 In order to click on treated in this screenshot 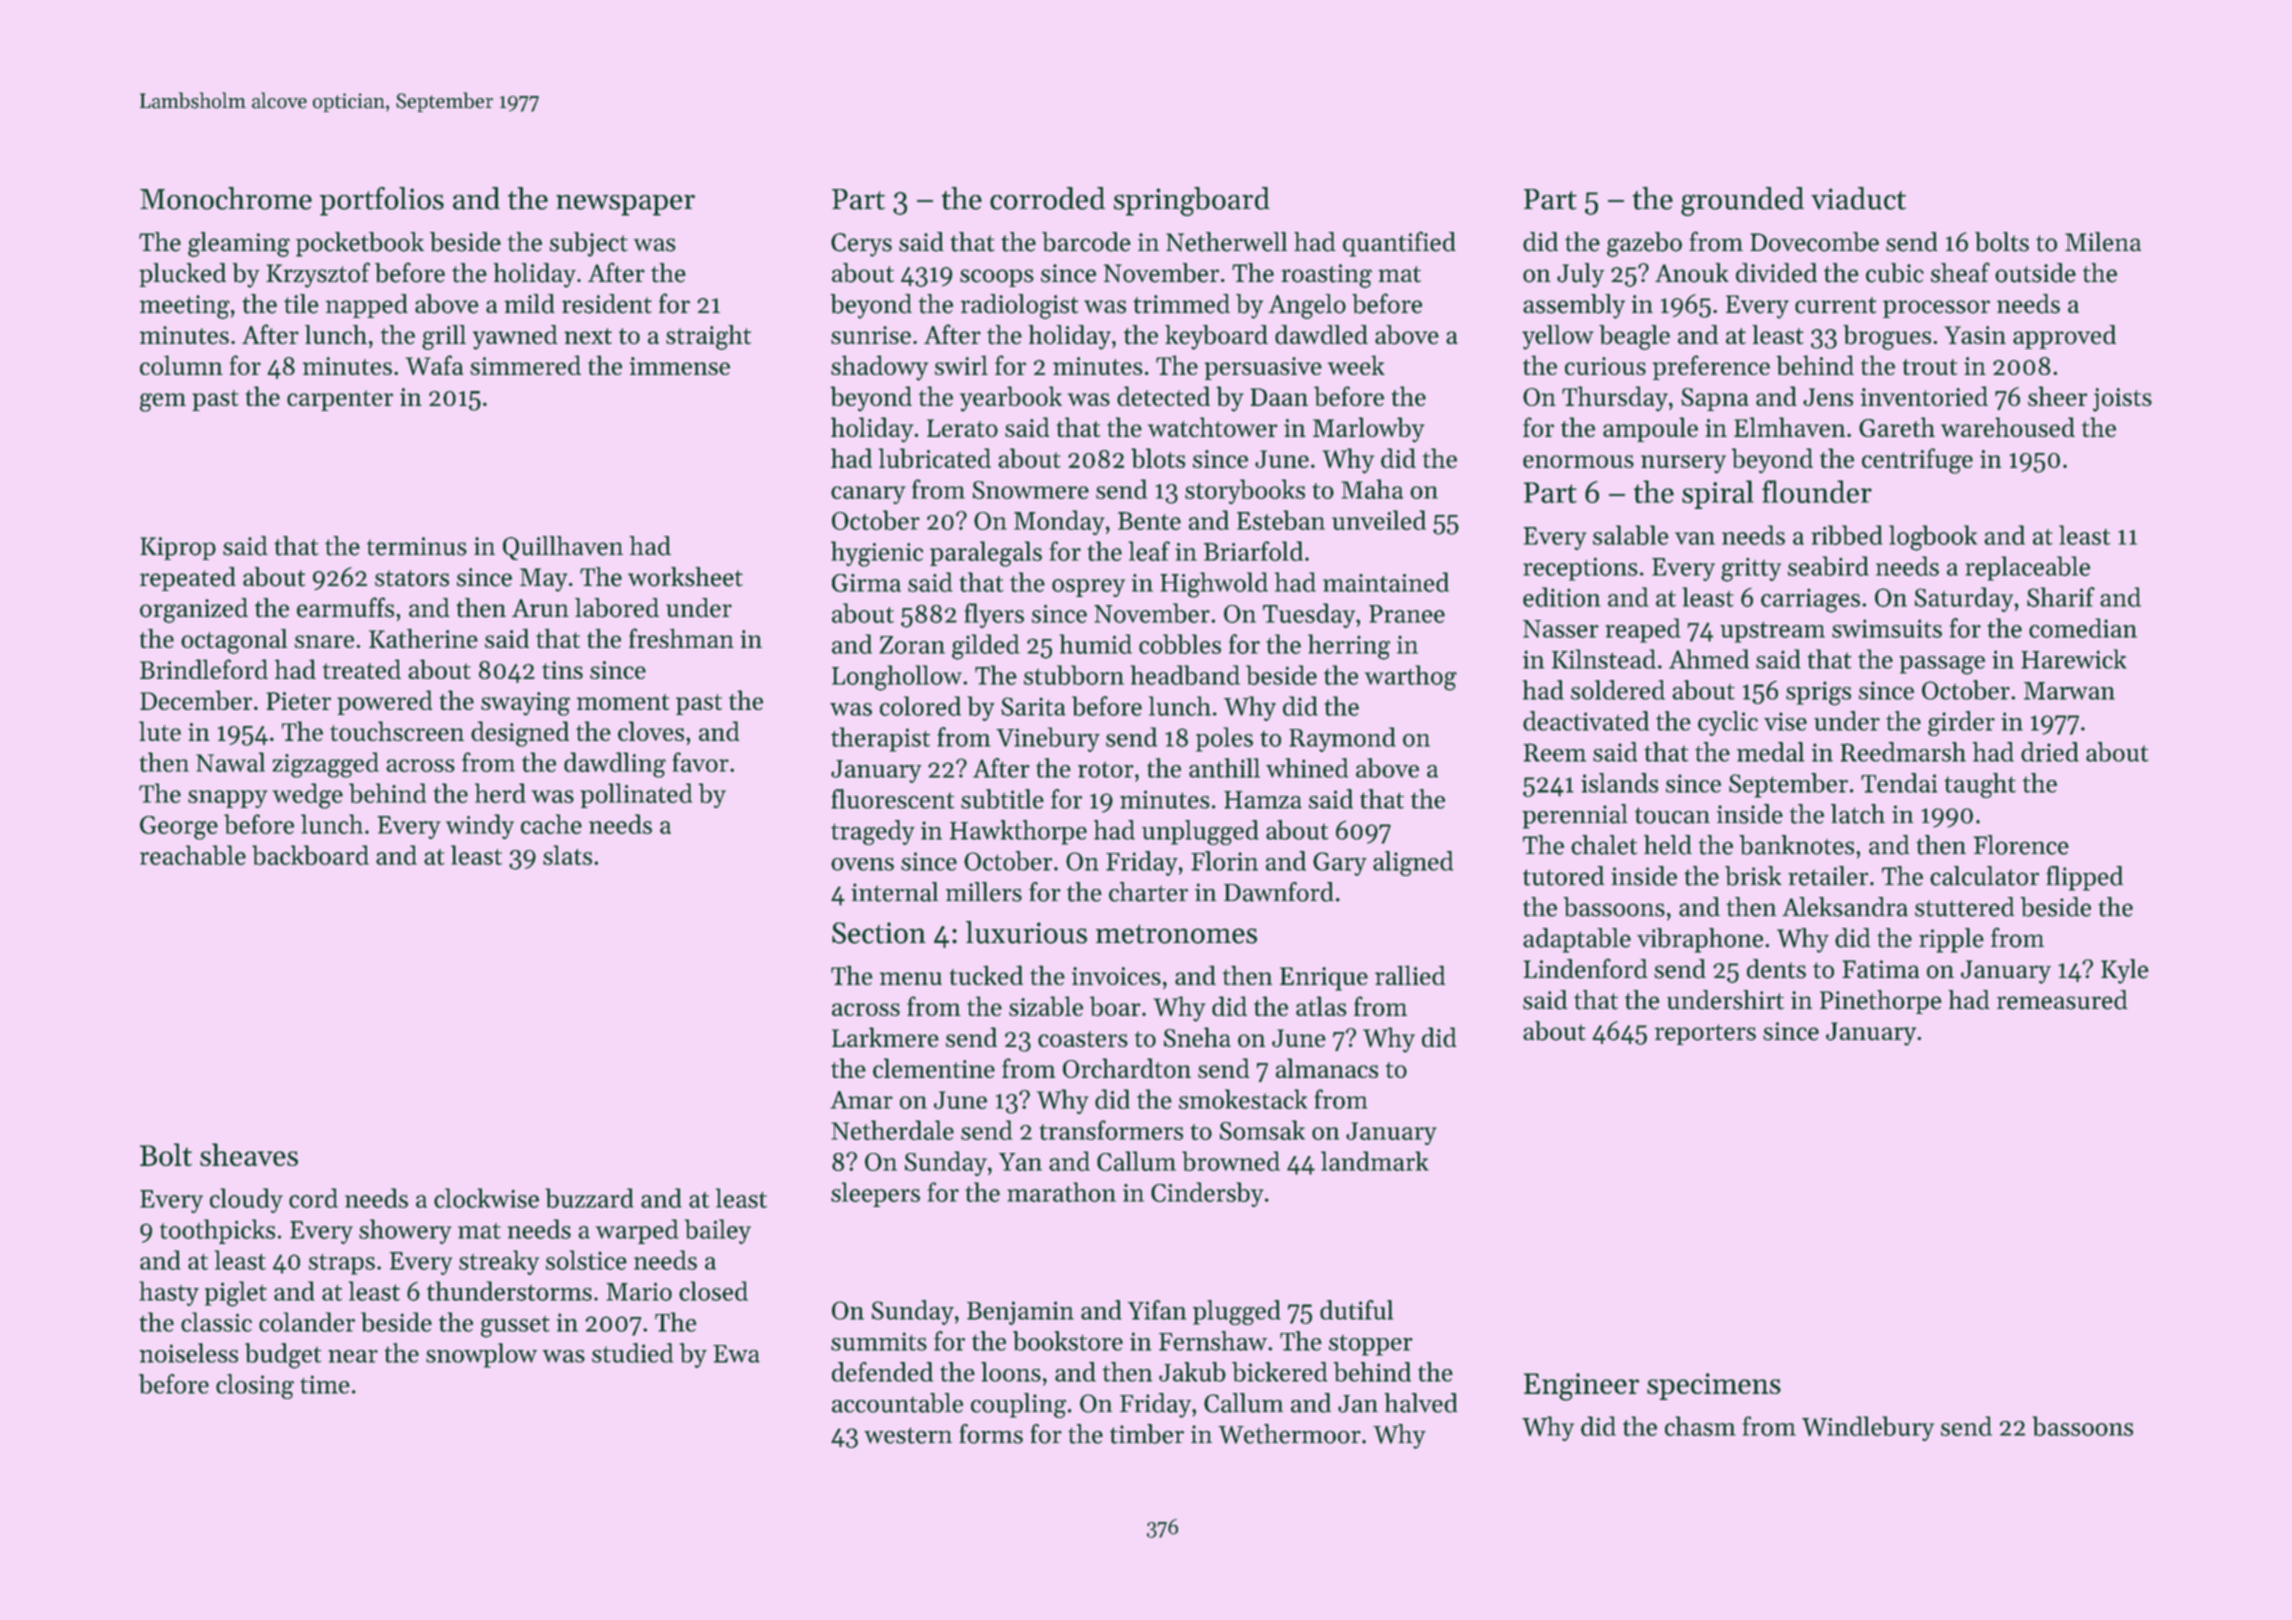, I will do `click(362, 669)`.
